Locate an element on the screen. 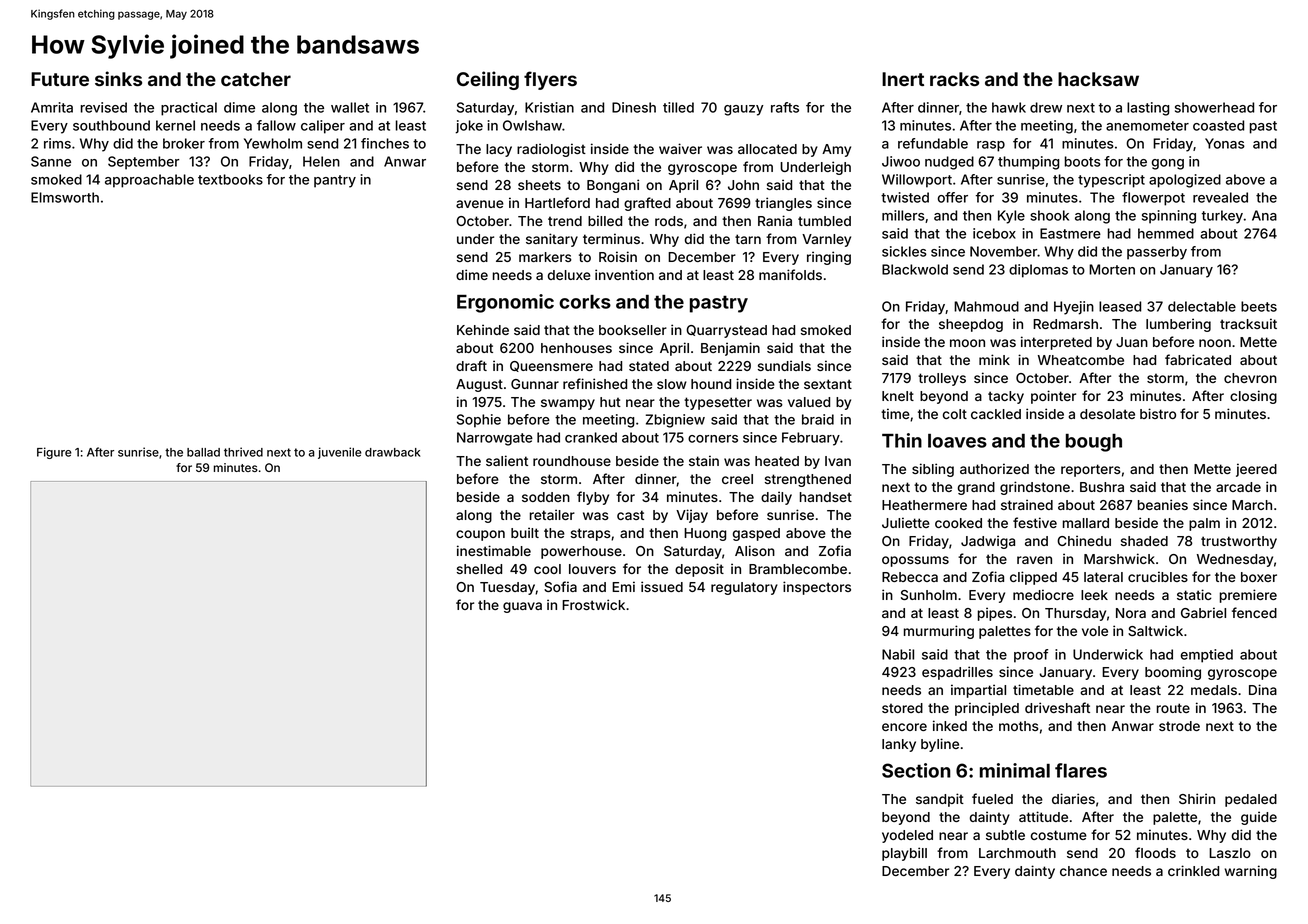 The width and height of the screenshot is (1308, 924). hacksaw is located at coordinates (1098, 79).
